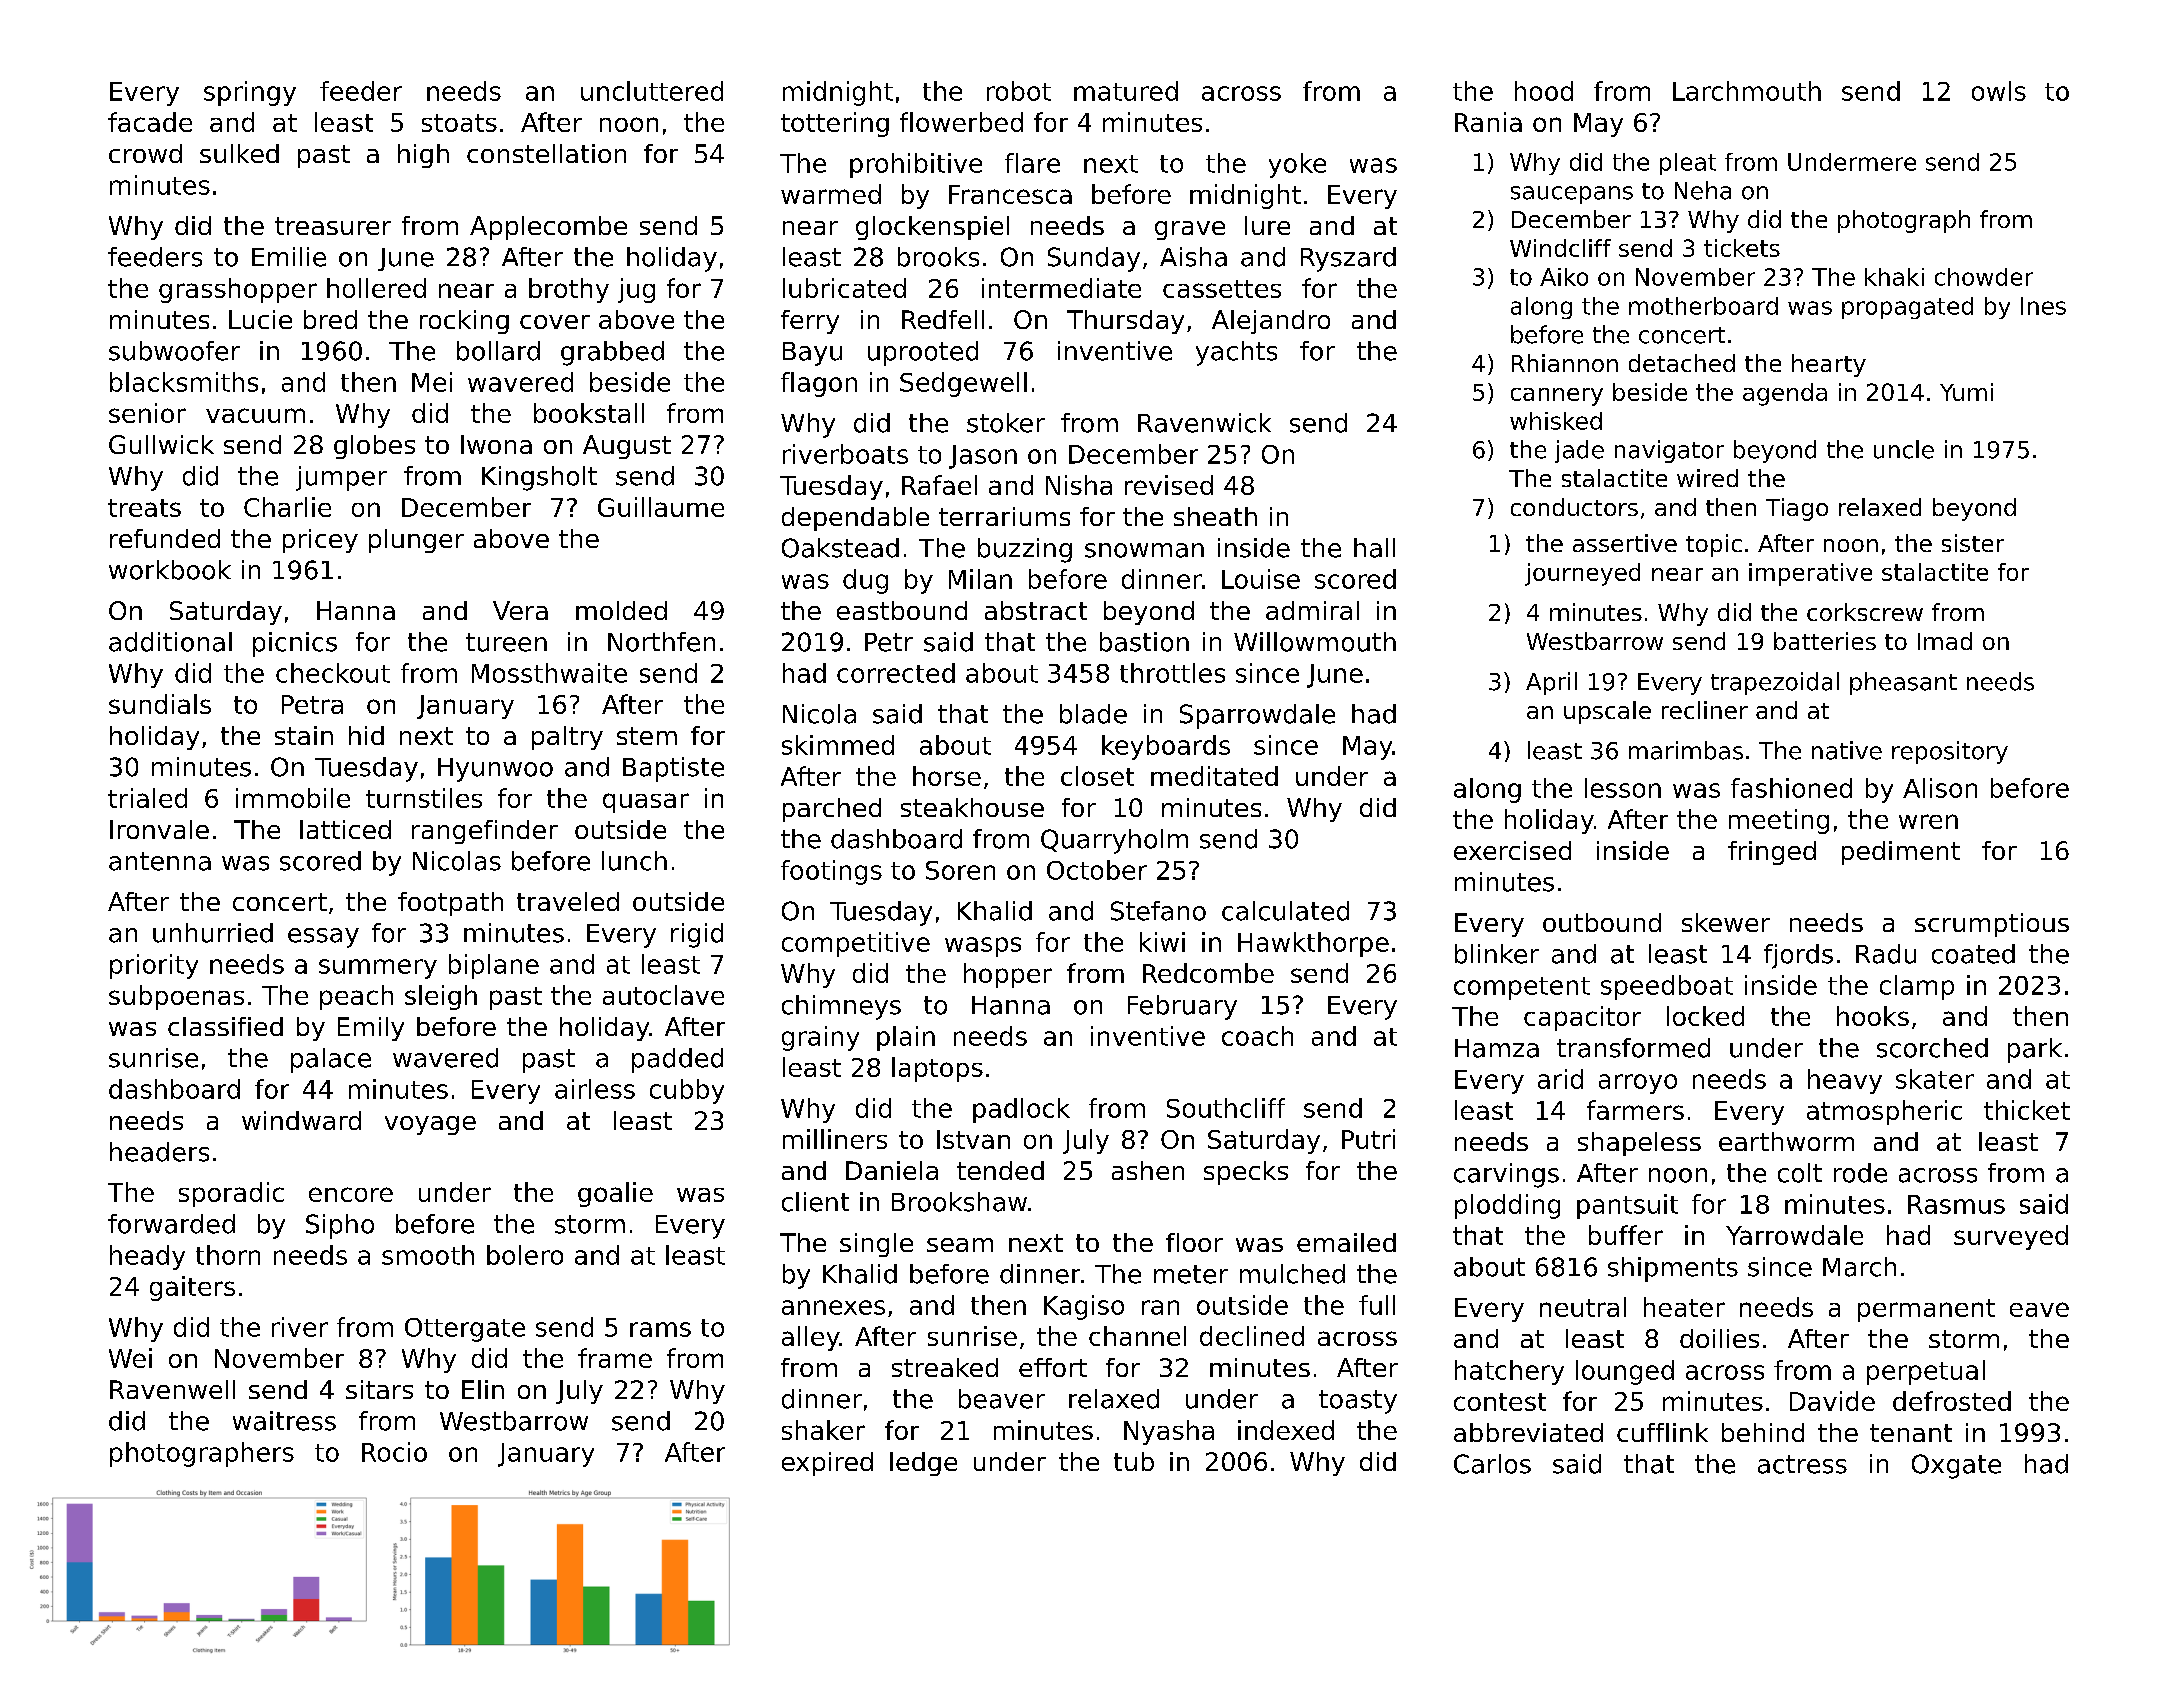 This screenshot has width=2178, height=1683. What do you see at coordinates (250, 93) in the screenshot?
I see `springy` at bounding box center [250, 93].
